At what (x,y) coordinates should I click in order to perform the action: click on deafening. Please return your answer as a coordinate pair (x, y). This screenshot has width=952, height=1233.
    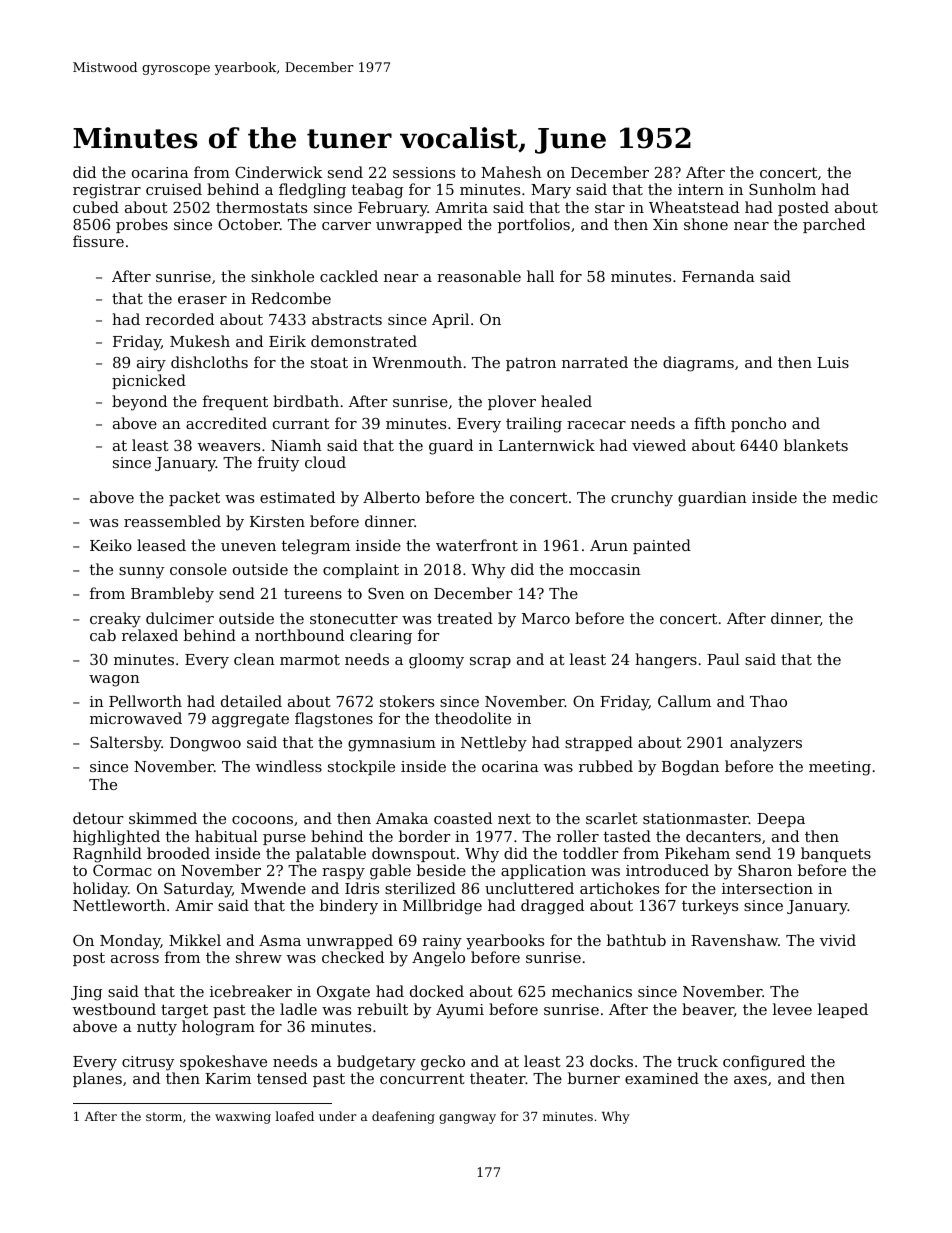
    Looking at the image, I should click on (403, 1117).
